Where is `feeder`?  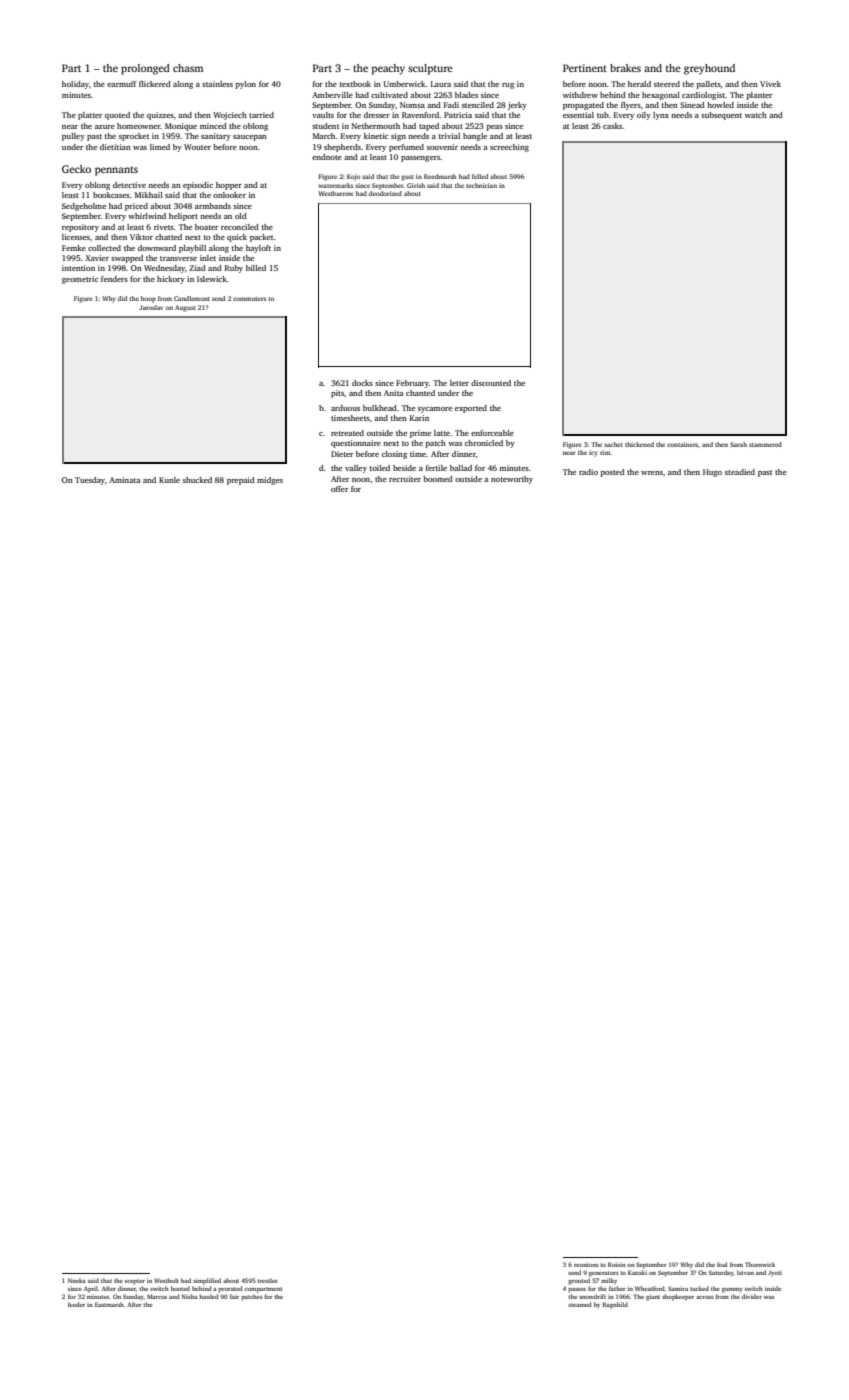
feeder is located at coordinates (76, 1304).
